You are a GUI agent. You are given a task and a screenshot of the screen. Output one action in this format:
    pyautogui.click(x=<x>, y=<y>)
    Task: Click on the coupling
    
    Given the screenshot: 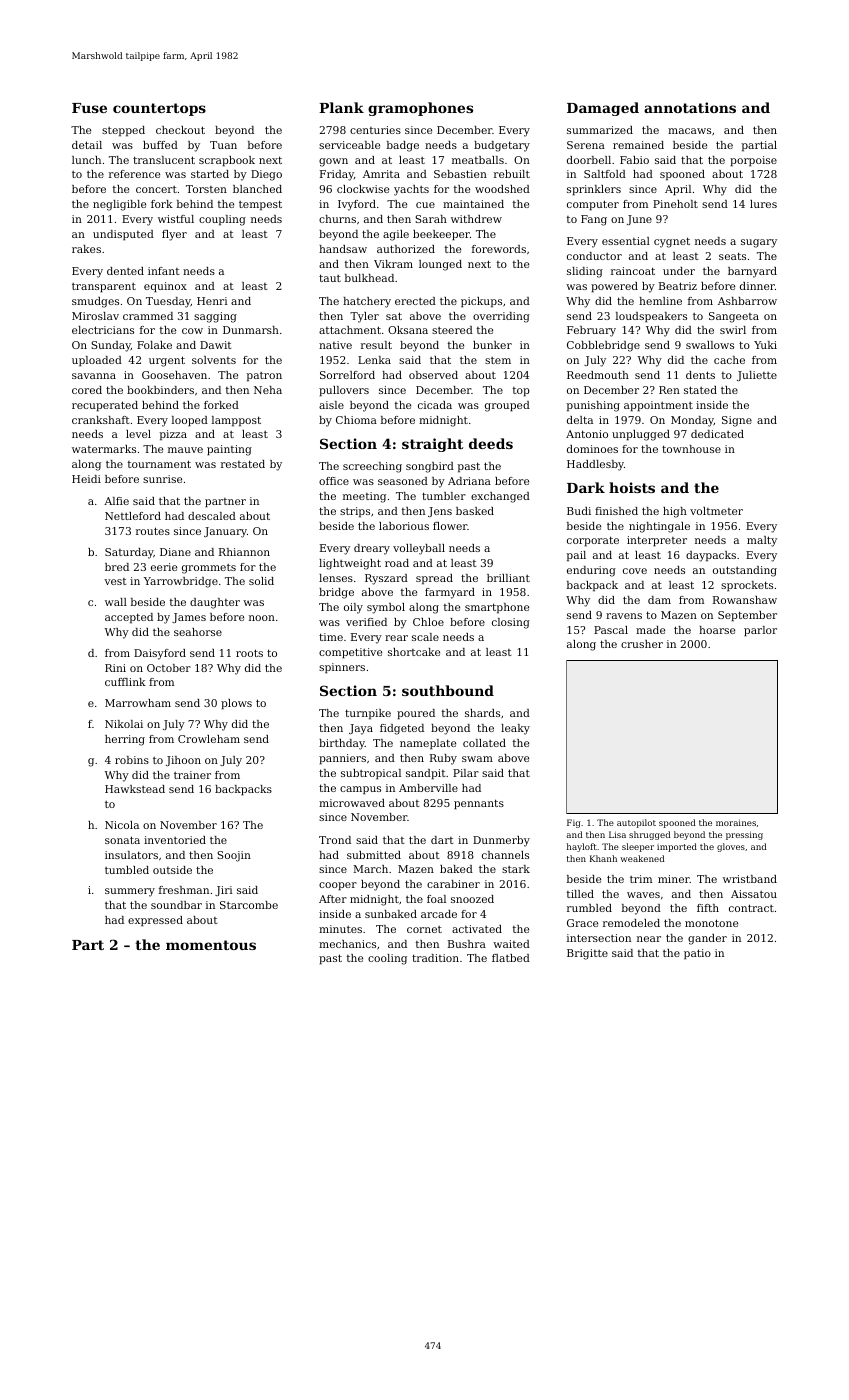 What is the action you would take?
    pyautogui.click(x=222, y=220)
